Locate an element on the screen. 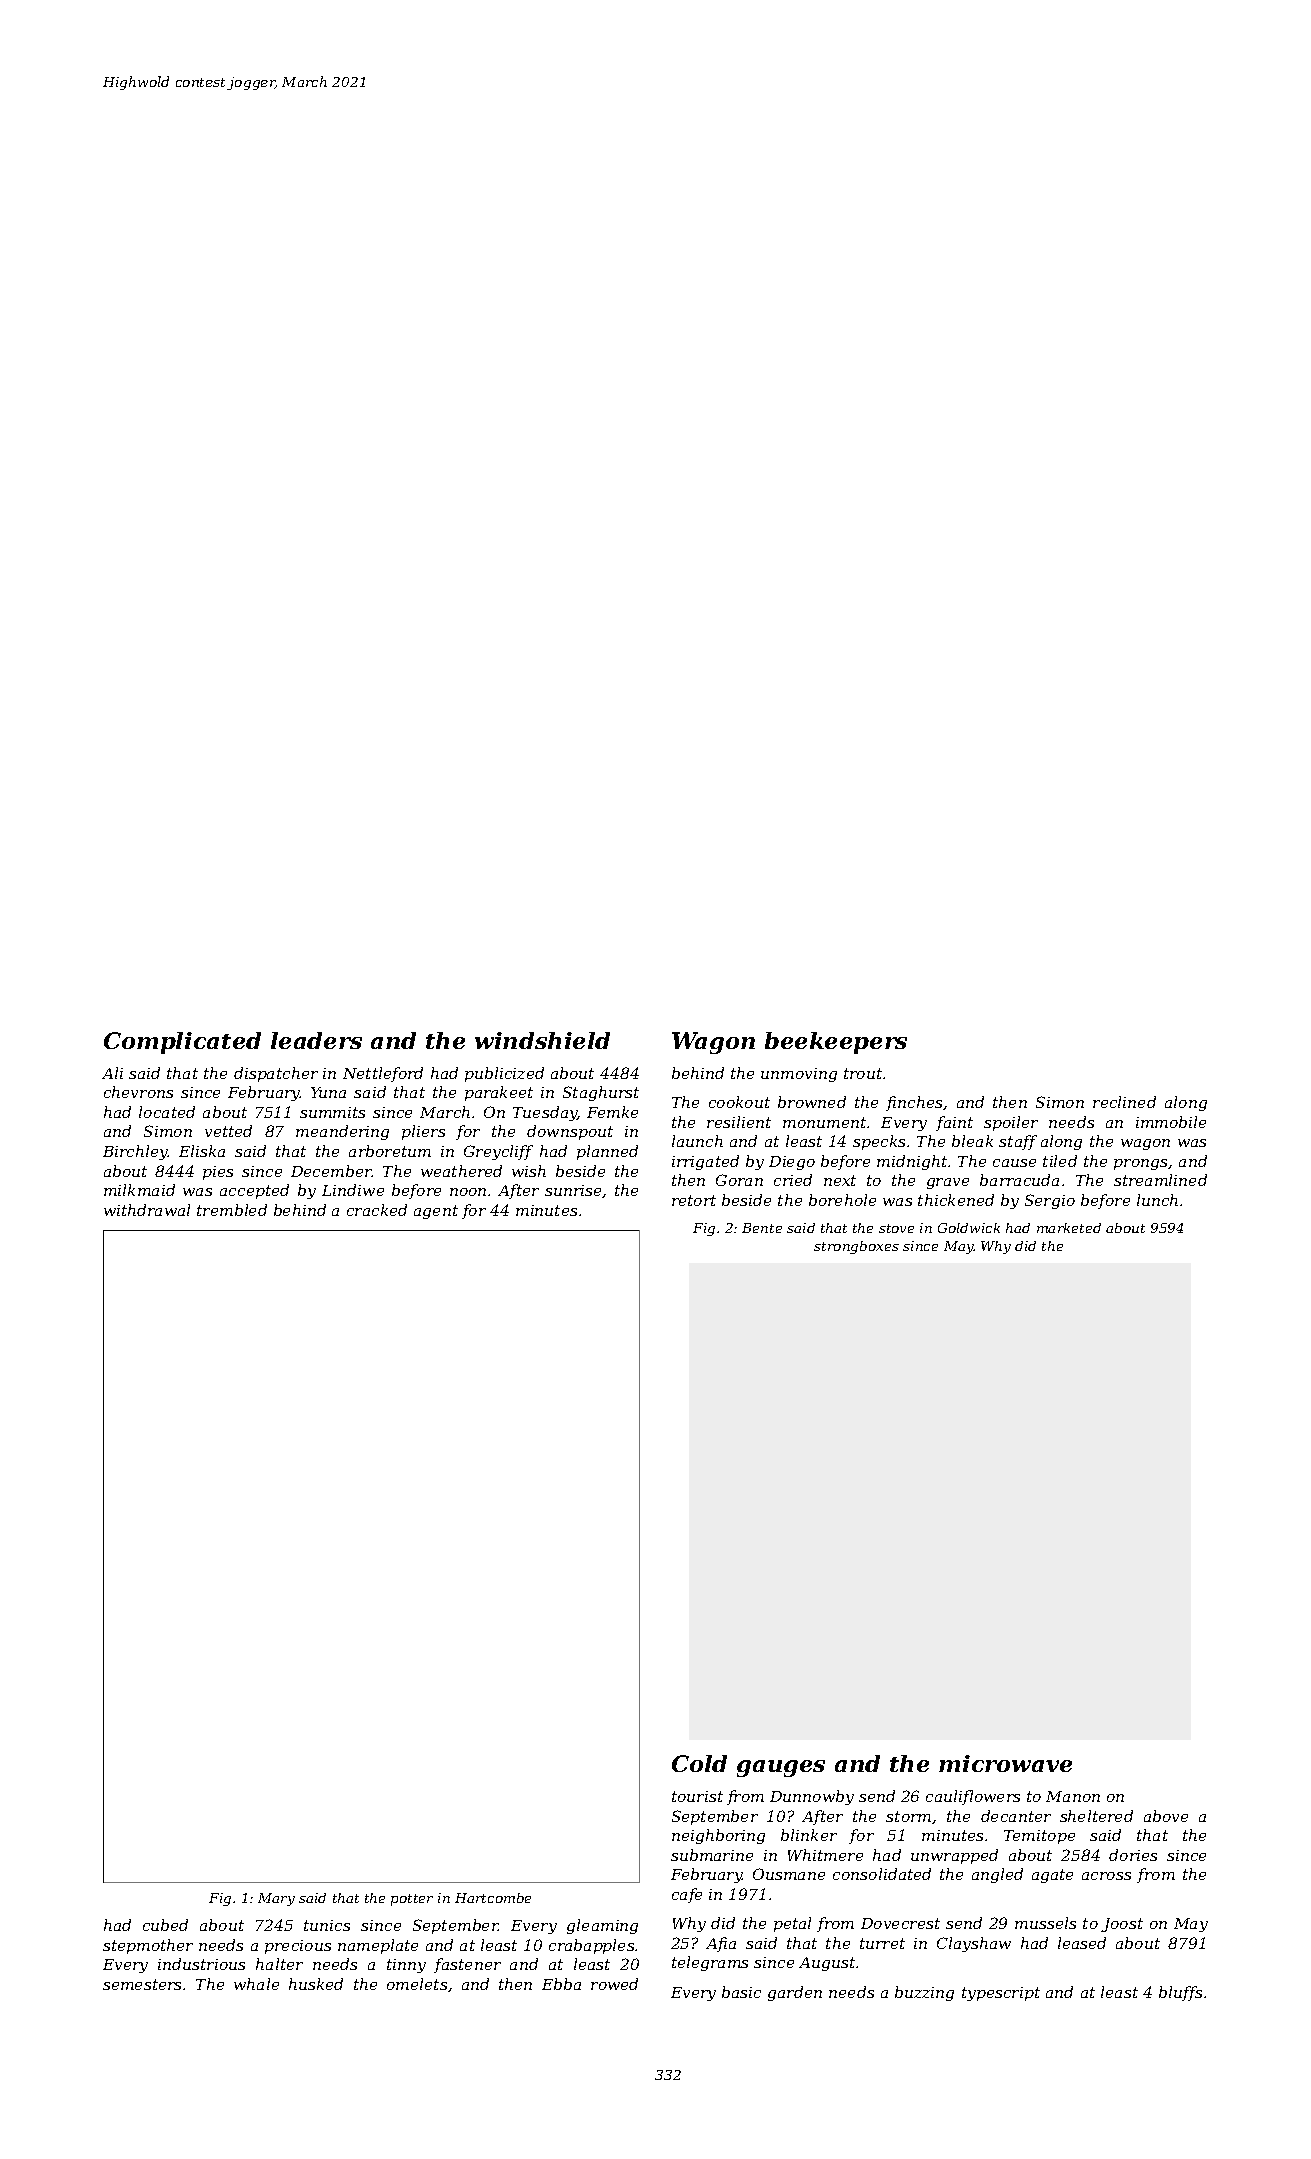  strongboxes is located at coordinates (856, 1247).
